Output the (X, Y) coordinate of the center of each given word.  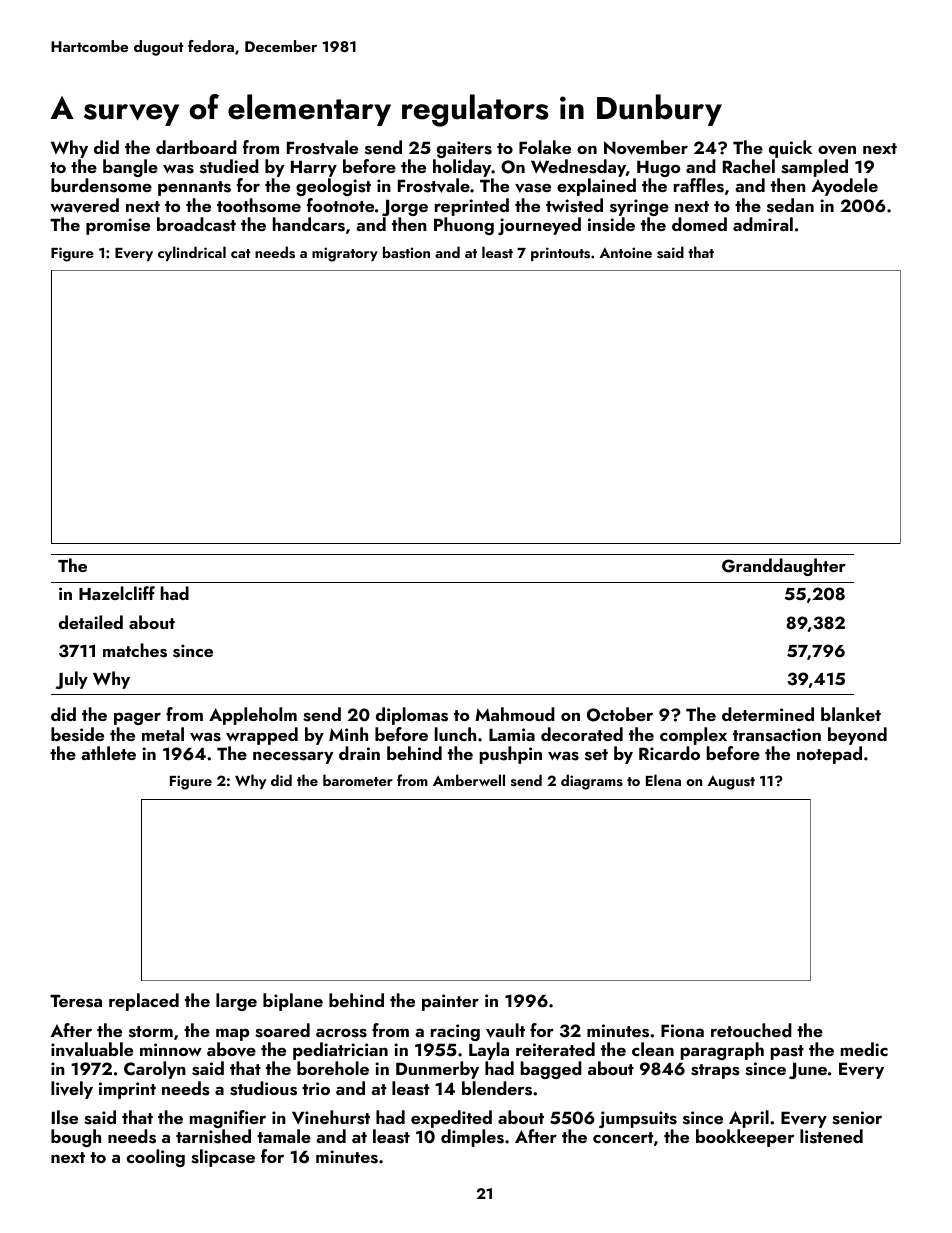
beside (77, 734)
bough (76, 1138)
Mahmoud (515, 714)
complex (693, 736)
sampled (814, 168)
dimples (472, 1138)
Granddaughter (784, 567)
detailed (91, 622)
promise (118, 226)
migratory (345, 254)
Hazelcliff (117, 593)
